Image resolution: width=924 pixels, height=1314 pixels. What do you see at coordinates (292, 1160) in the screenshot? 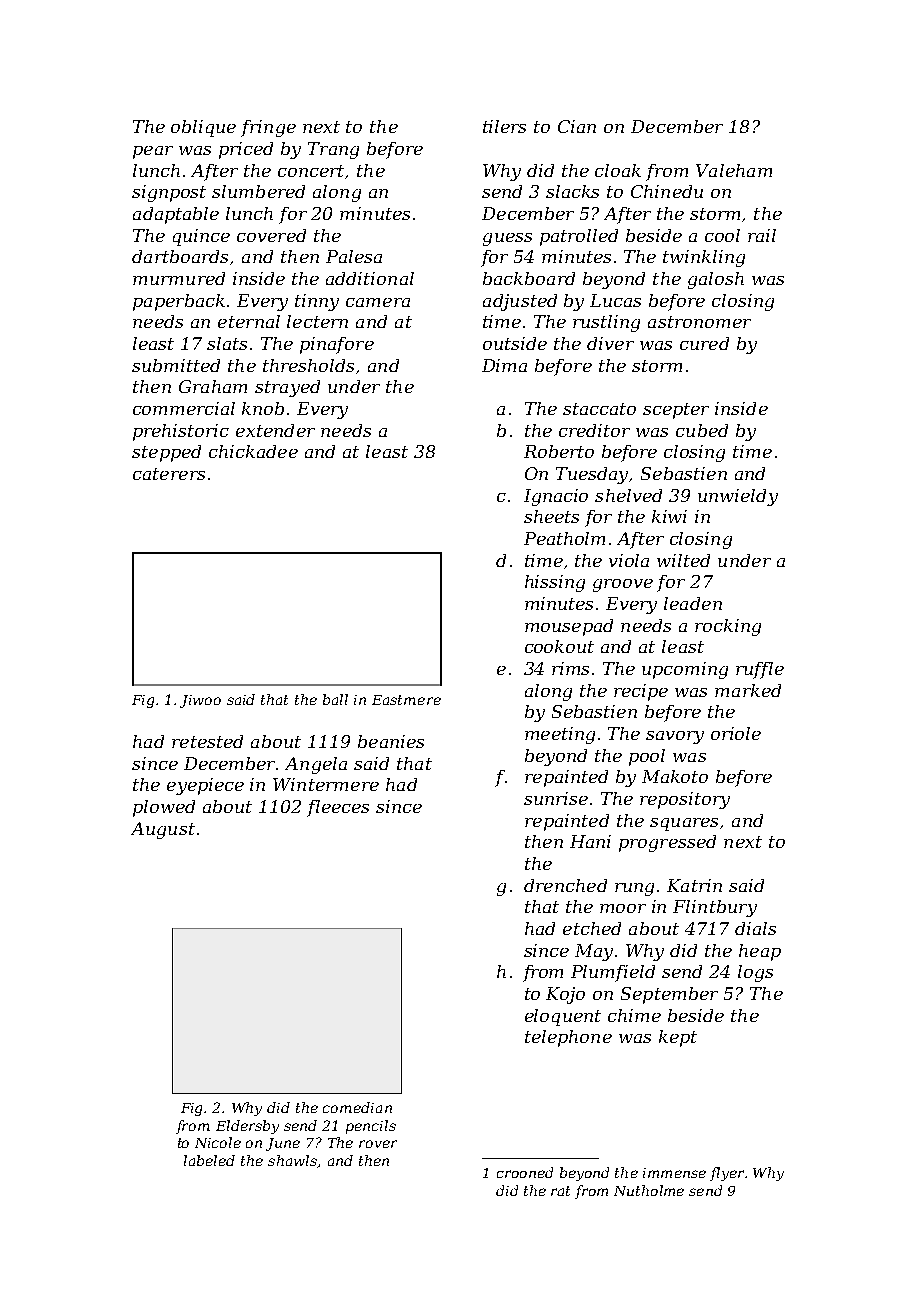
I see `shawls` at bounding box center [292, 1160].
